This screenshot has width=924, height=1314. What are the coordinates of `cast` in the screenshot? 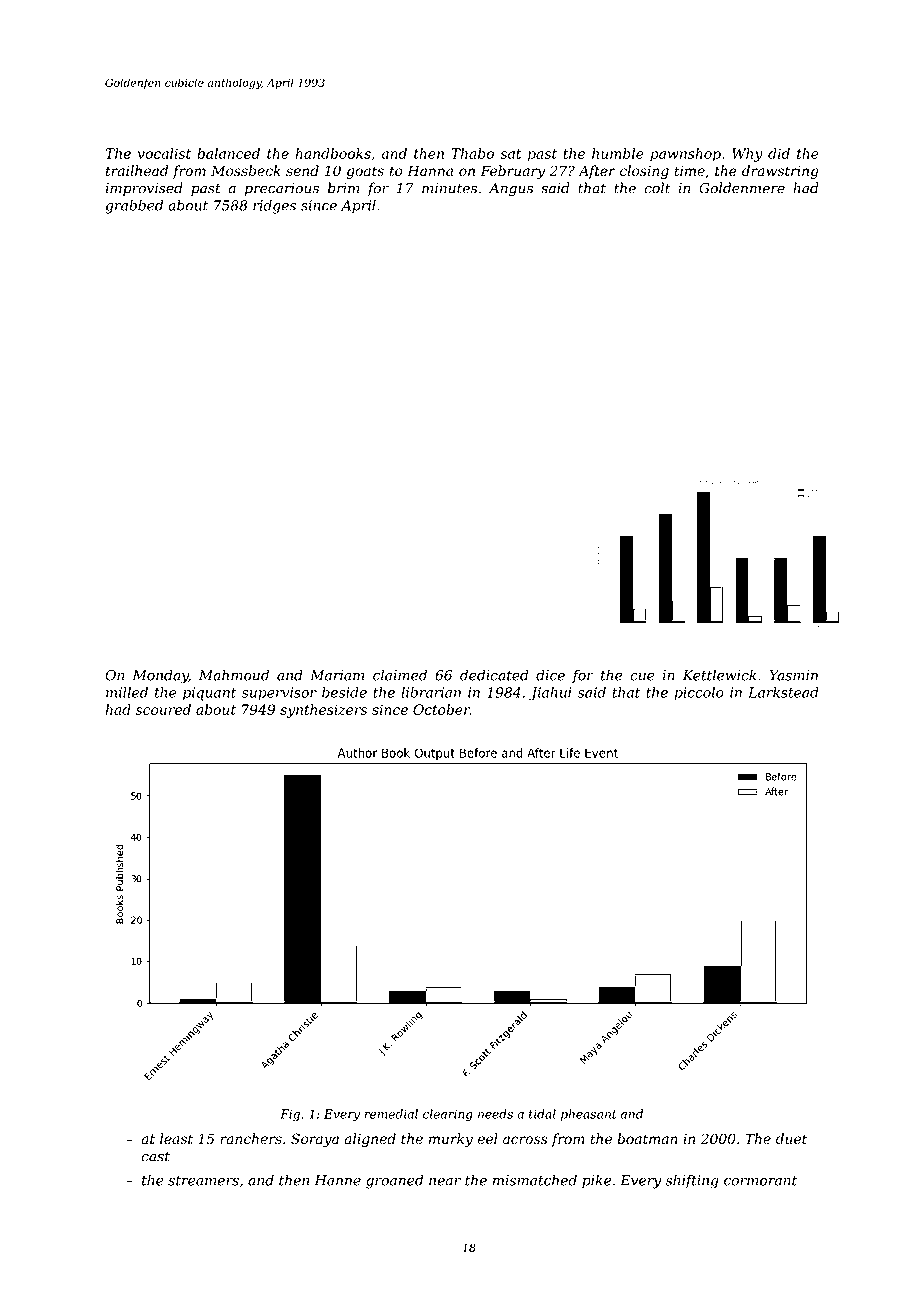 It's located at (155, 1156).
